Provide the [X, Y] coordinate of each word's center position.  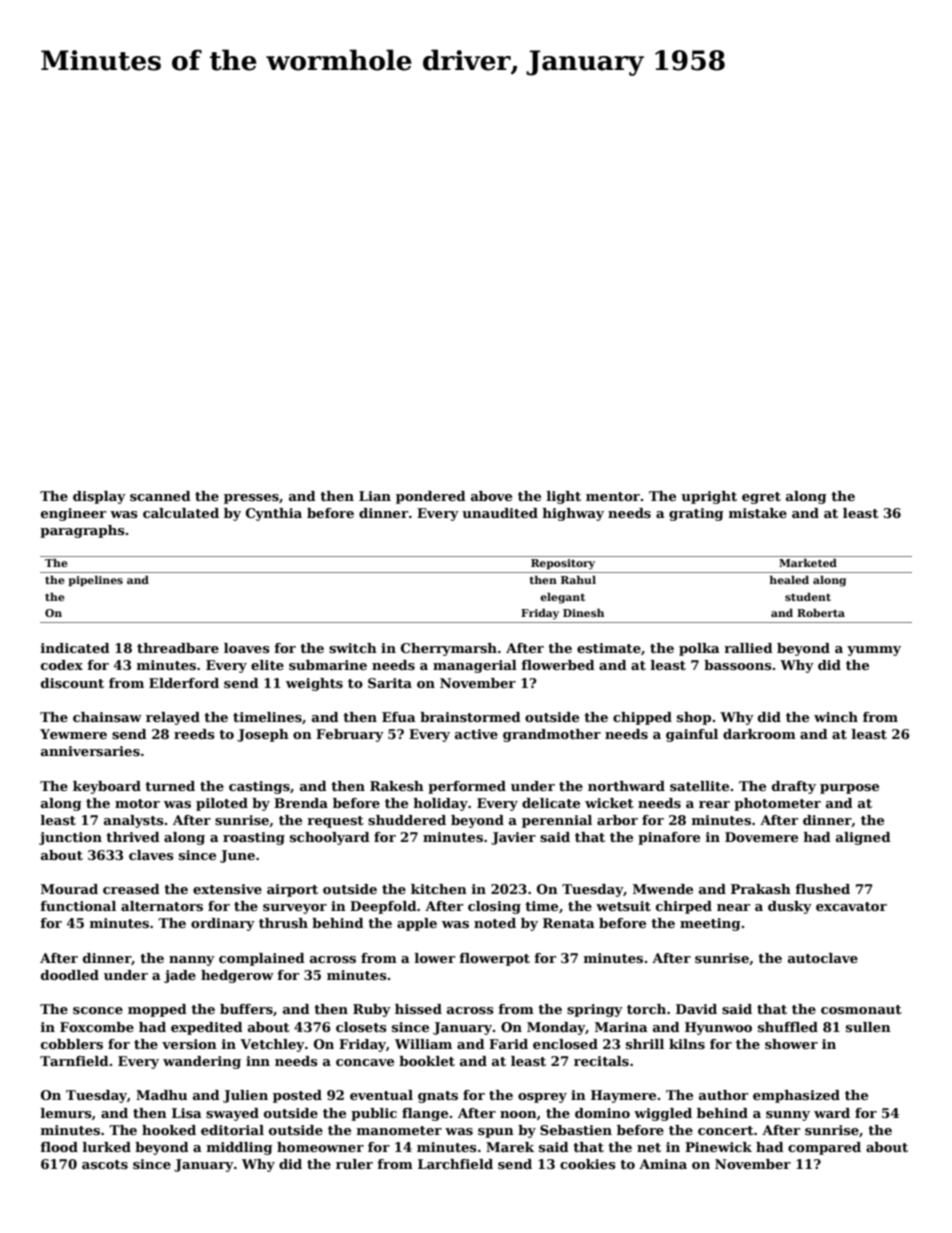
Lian [375, 496]
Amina [663, 1164]
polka [699, 649]
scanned [160, 496]
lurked [107, 1147]
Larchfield [455, 1164]
